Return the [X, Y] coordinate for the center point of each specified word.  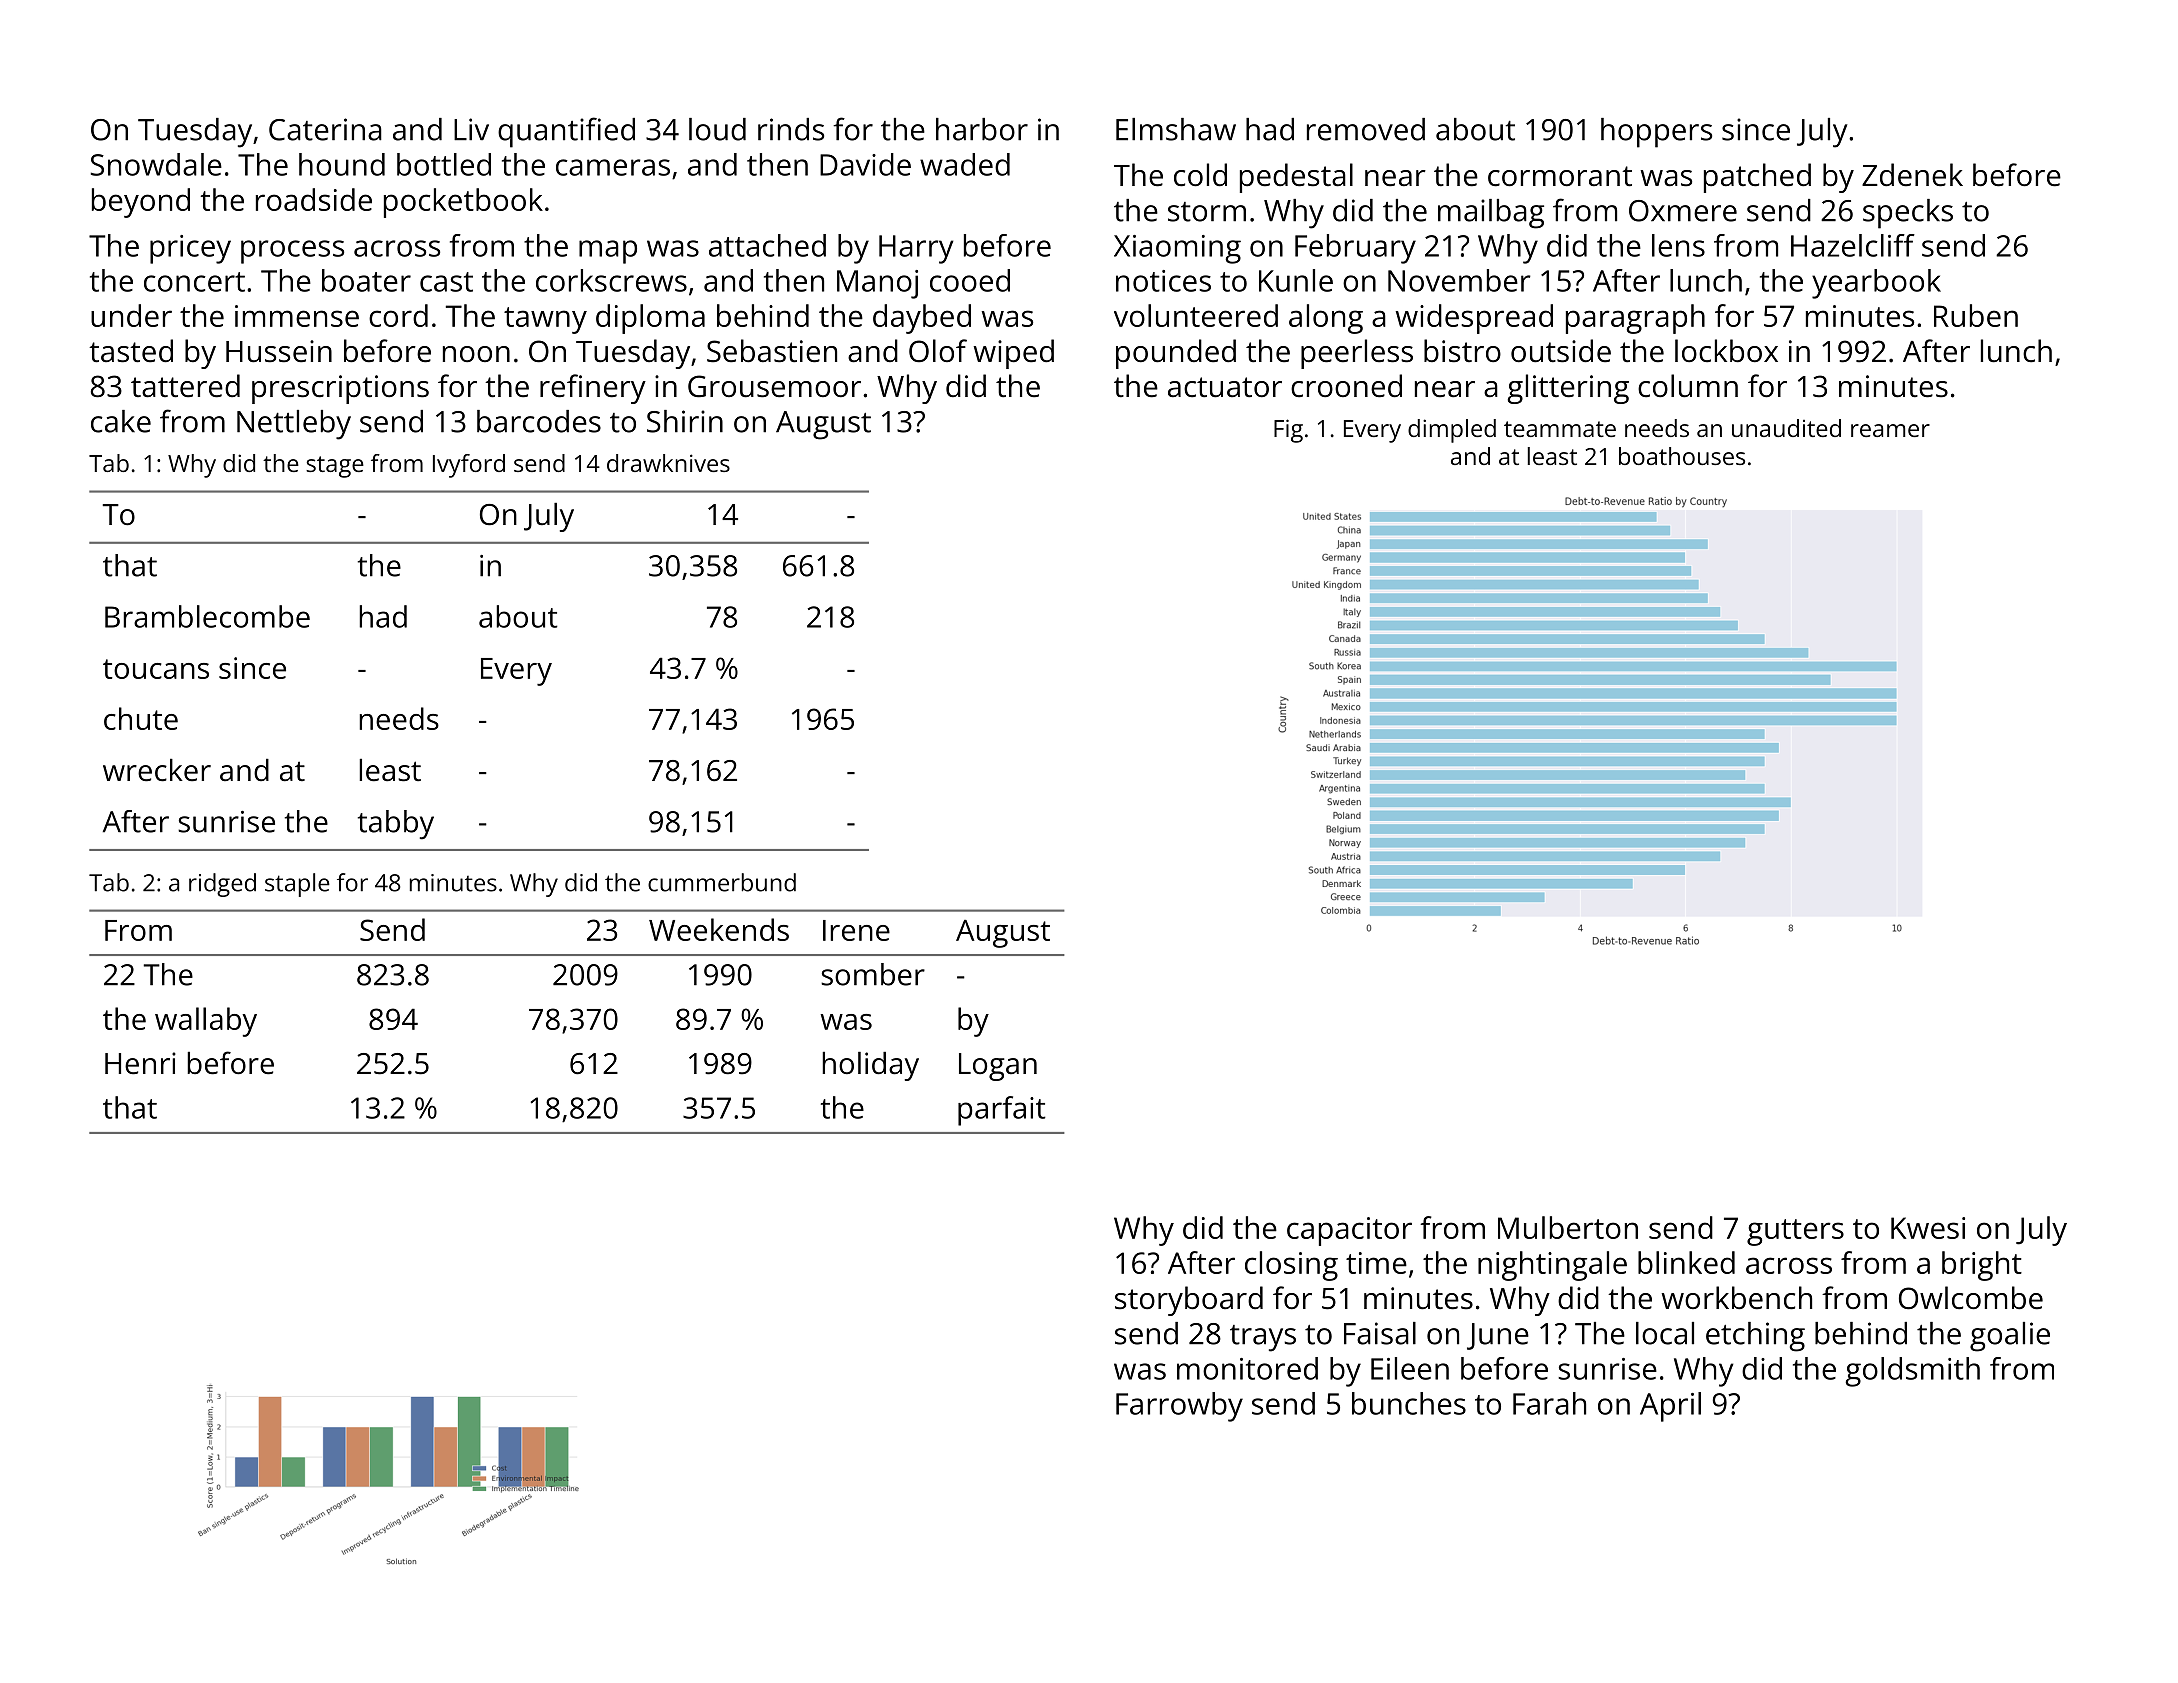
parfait [1002, 1111]
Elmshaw [1176, 129]
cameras [613, 167]
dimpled [1452, 431]
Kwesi [1928, 1228]
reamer [1890, 430]
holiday [870, 1066]
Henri [140, 1063]
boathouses [1682, 456]
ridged [222, 885]
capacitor [1349, 1231]
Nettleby [294, 425]
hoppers [1656, 133]
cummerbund [722, 882]
